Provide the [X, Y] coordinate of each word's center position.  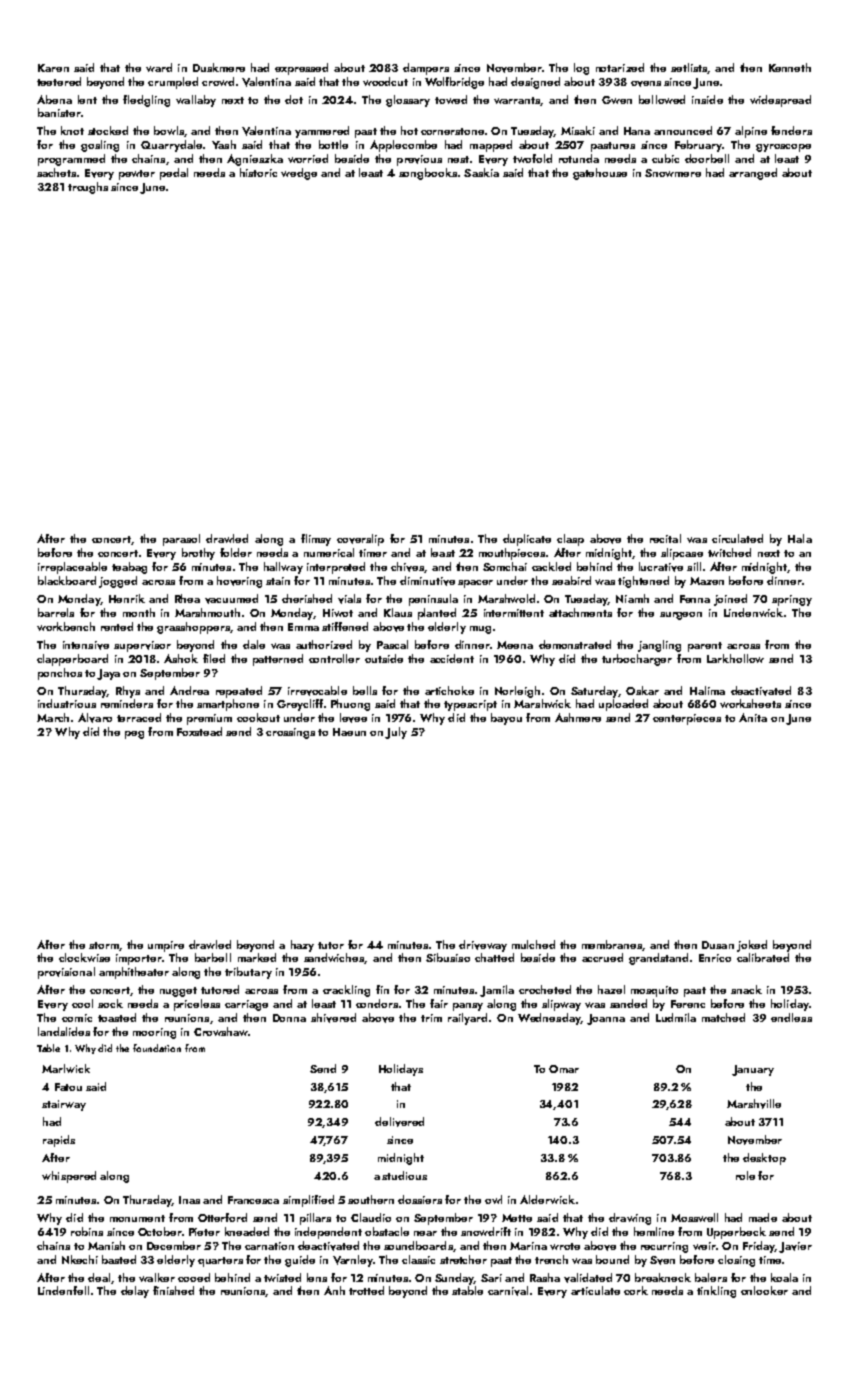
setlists [689, 67]
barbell [213, 957]
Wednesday [549, 1019]
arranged [753, 174]
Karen [53, 68]
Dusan [718, 945]
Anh [334, 1290]
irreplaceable [72, 568]
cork [636, 1290]
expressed [301, 69]
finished [173, 1290]
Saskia [481, 172]
